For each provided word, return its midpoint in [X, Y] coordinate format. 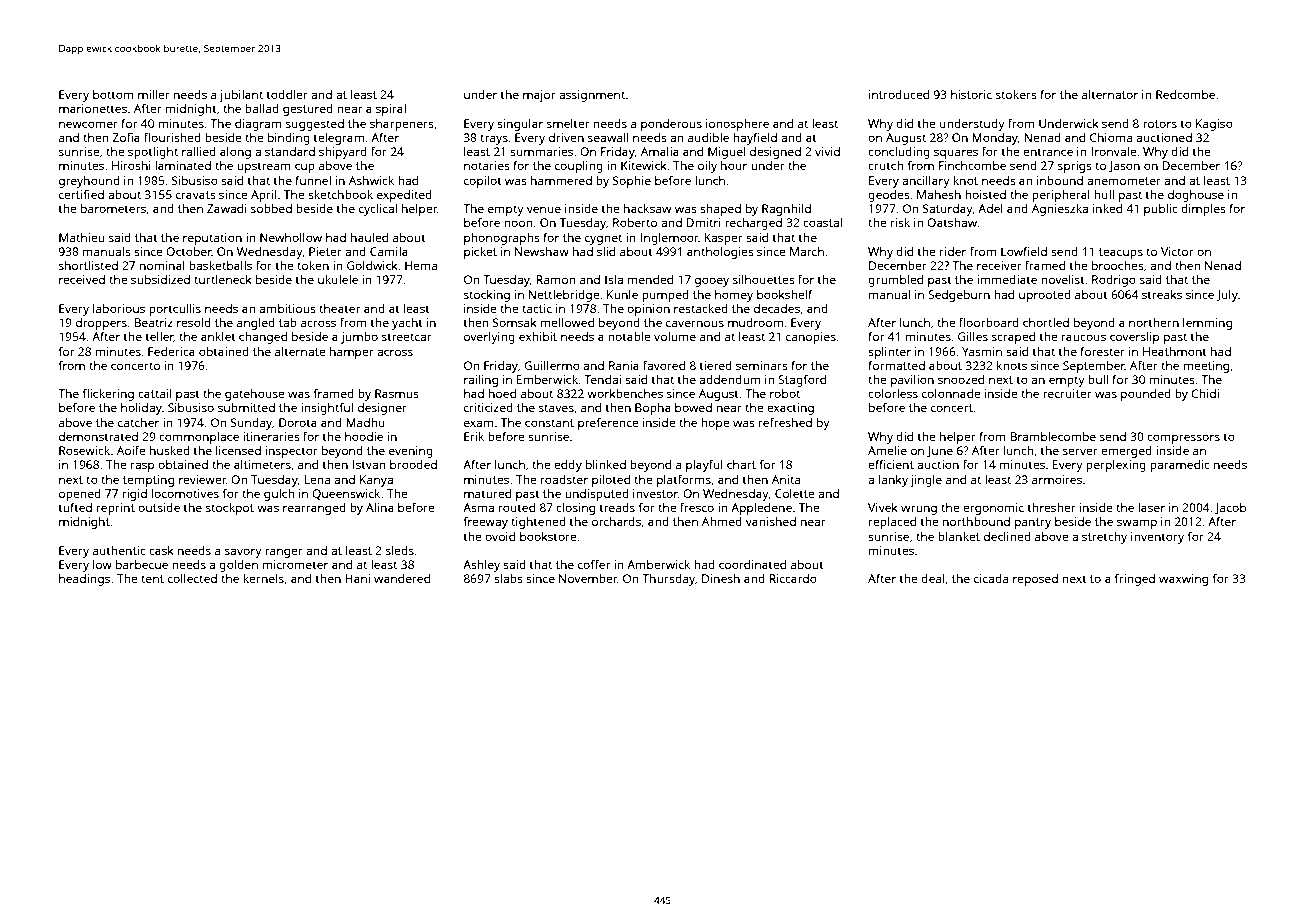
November [588, 578]
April [264, 196]
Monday [995, 139]
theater [340, 308]
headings [84, 580]
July [1227, 296]
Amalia [660, 151]
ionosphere [737, 125]
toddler [287, 94]
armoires [1057, 479]
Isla [614, 279]
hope [715, 424]
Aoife [131, 450]
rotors [1160, 124]
